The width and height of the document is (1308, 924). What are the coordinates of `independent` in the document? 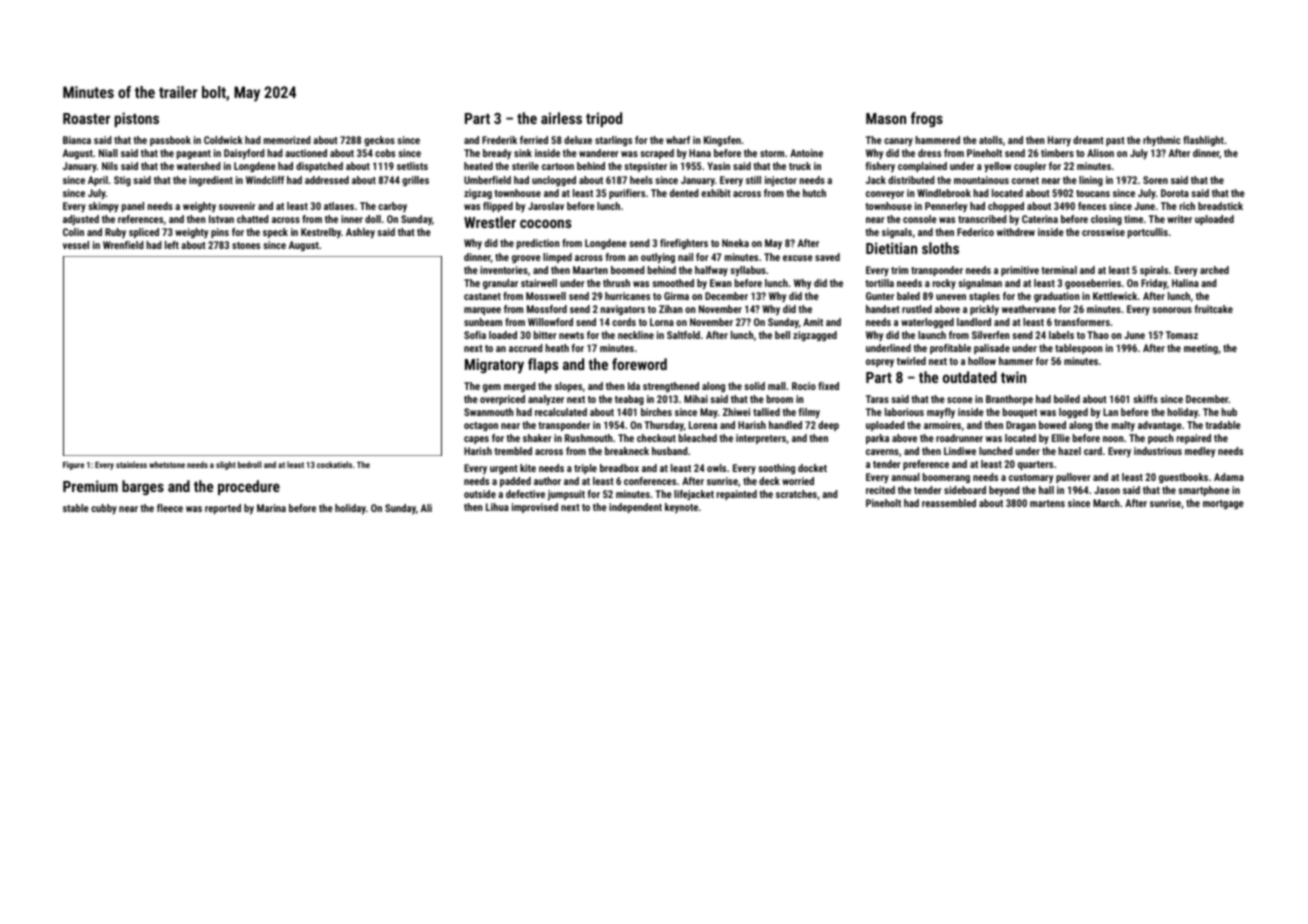 It's located at (635, 508).
